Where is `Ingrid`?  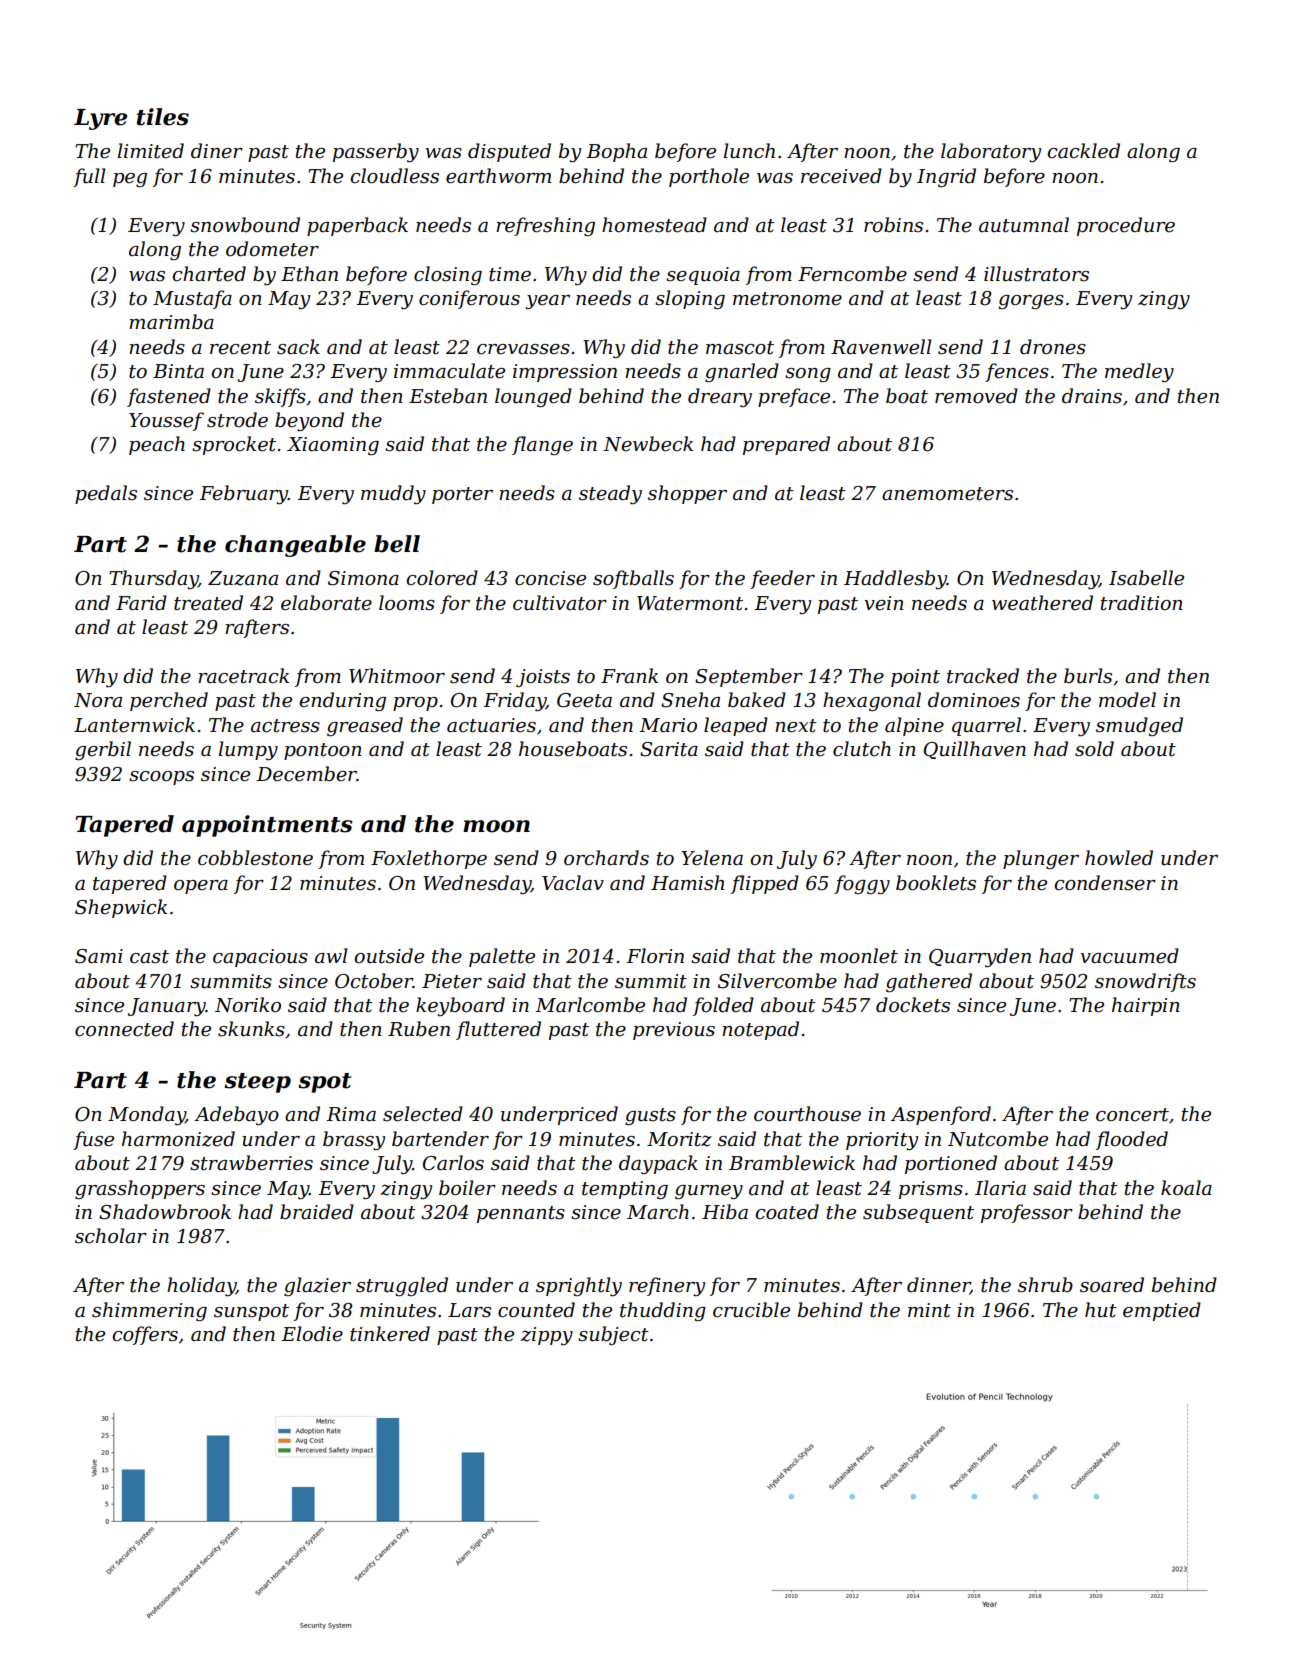 Ingrid is located at coordinates (946, 177).
